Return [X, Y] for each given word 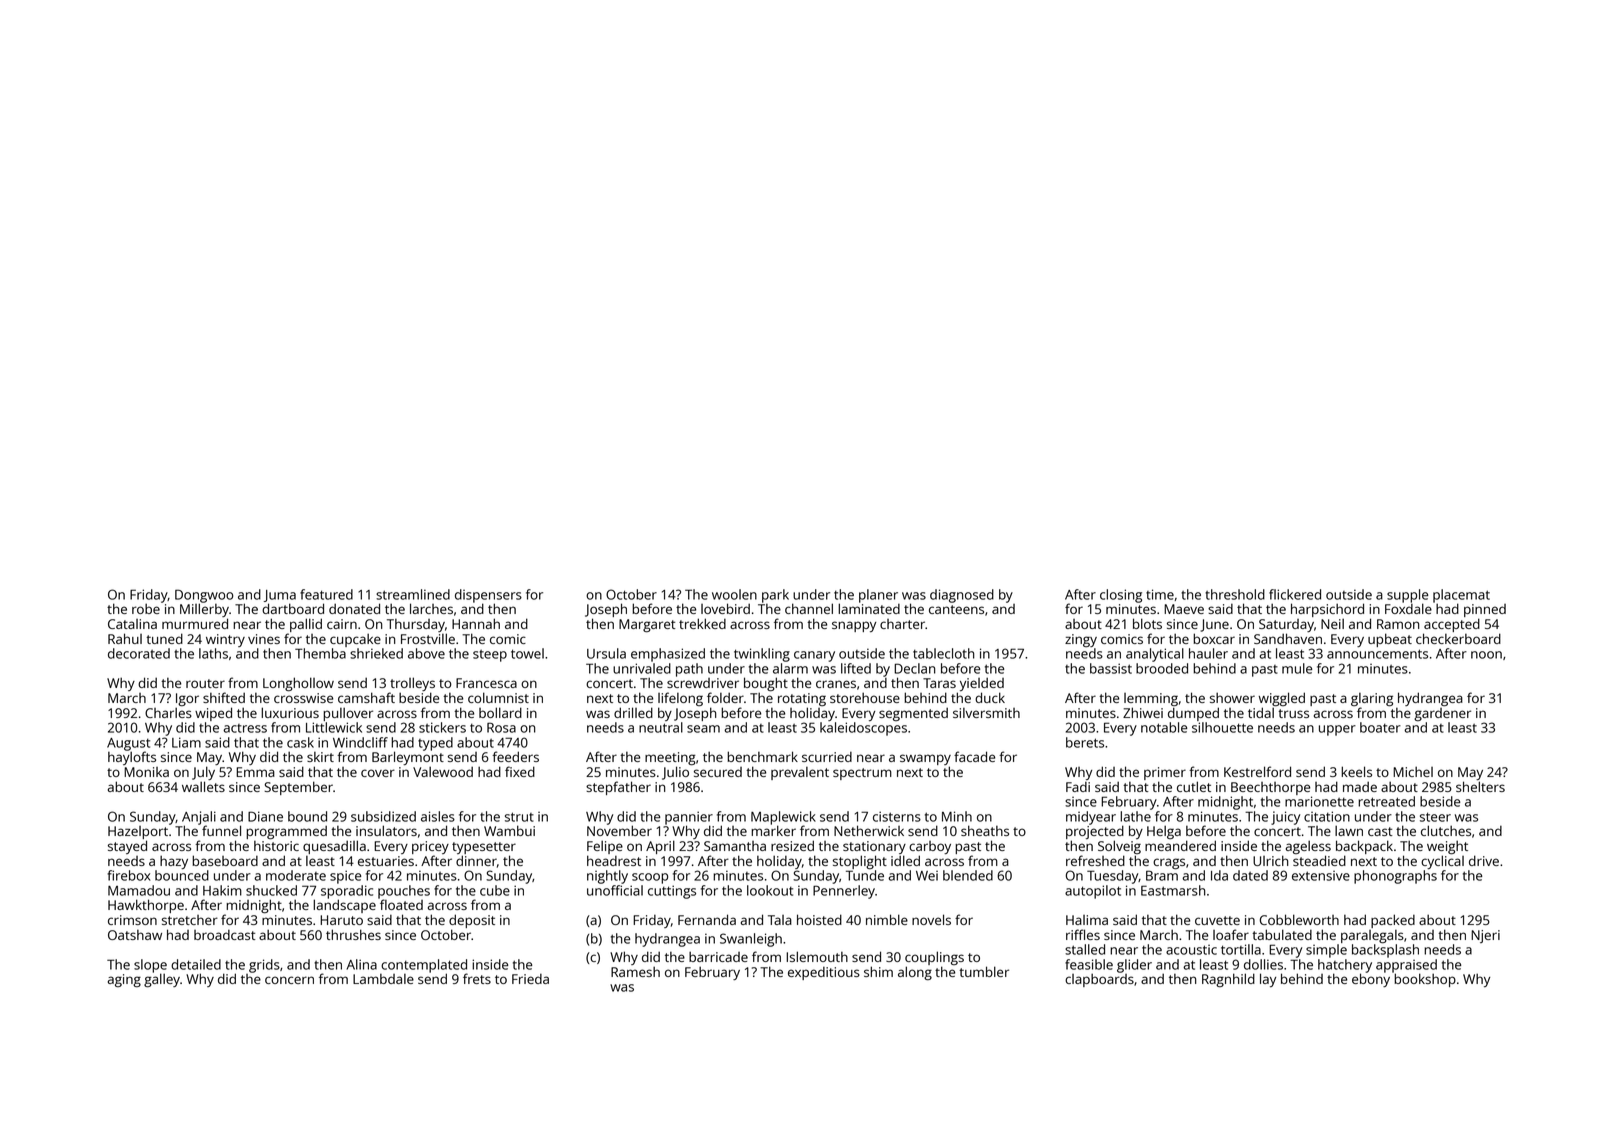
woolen [734, 594]
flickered [1295, 594]
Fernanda [707, 919]
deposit [472, 921]
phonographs [1395, 877]
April [660, 847]
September [298, 788]
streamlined [413, 594]
